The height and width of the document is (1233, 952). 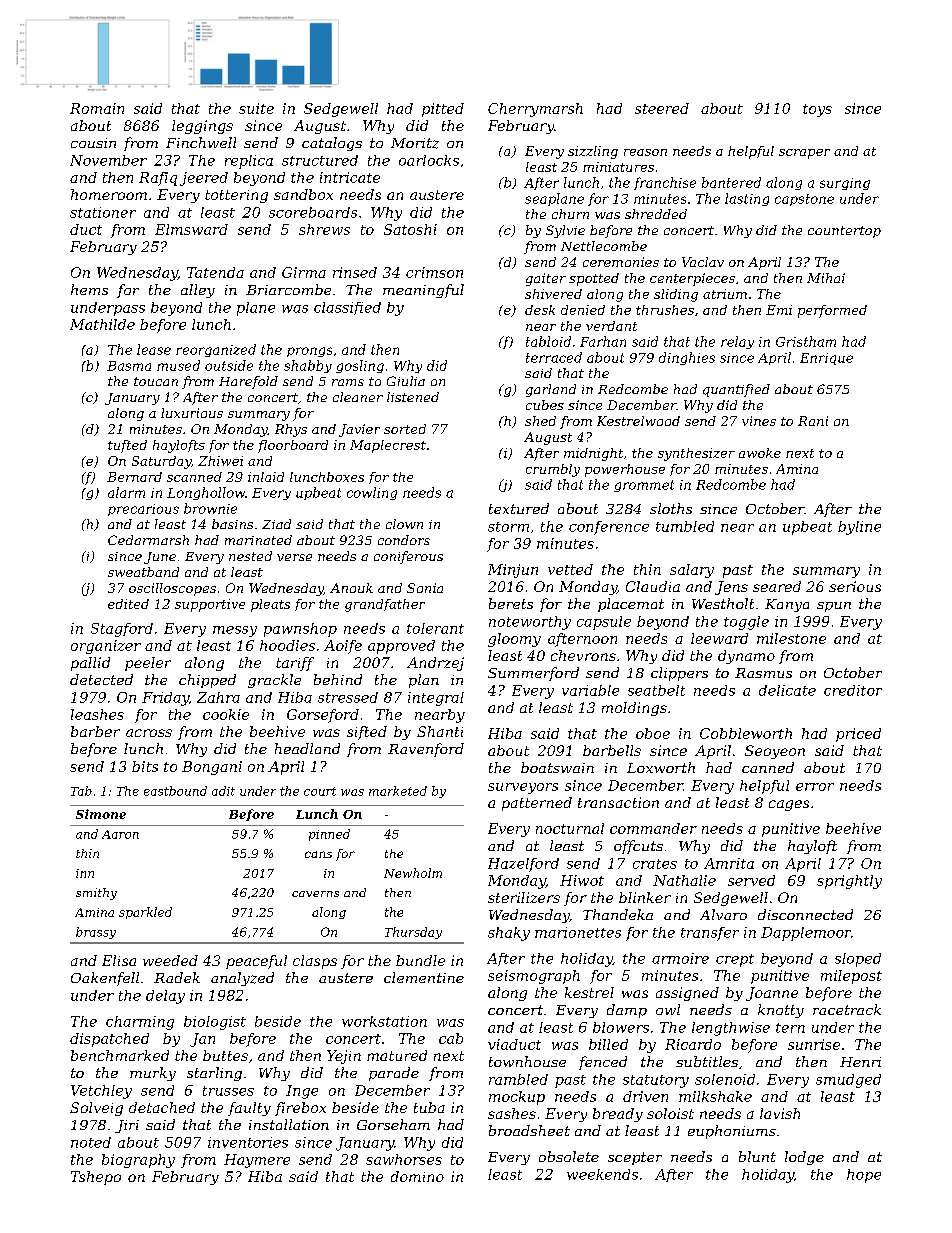 What do you see at coordinates (759, 421) in the document?
I see `vines` at bounding box center [759, 421].
